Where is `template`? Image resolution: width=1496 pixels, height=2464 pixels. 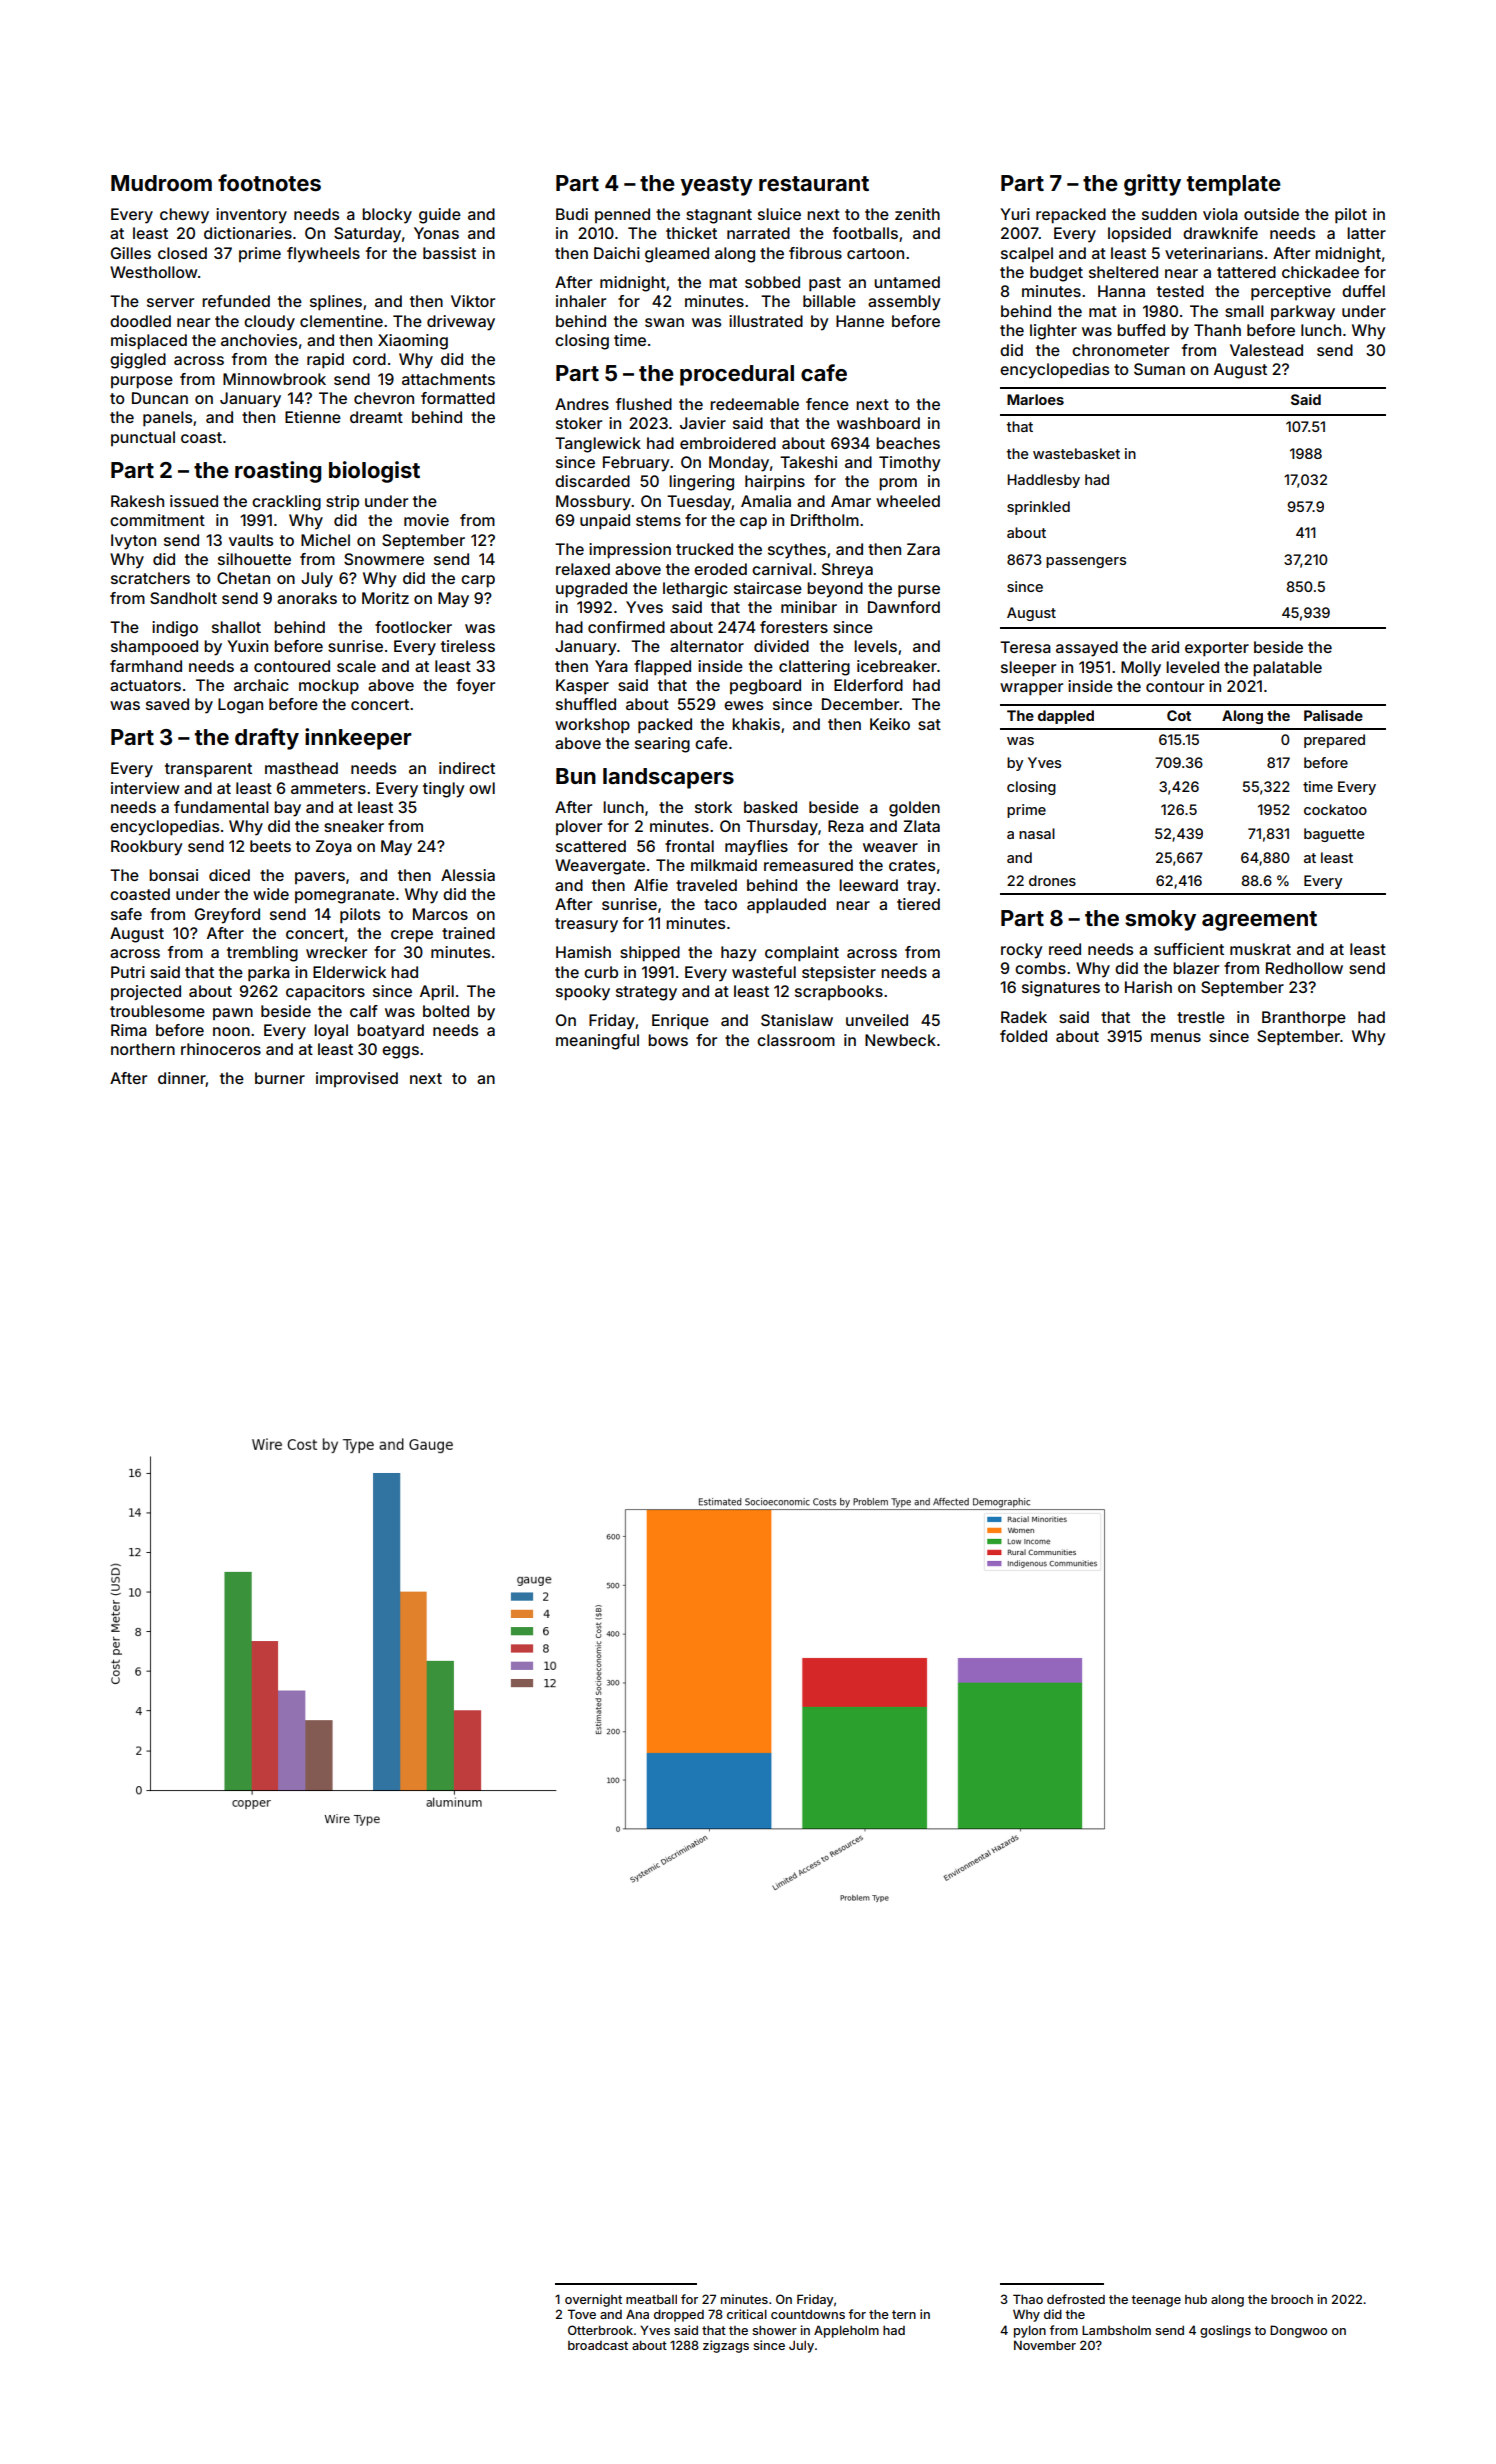 template is located at coordinates (1234, 185).
